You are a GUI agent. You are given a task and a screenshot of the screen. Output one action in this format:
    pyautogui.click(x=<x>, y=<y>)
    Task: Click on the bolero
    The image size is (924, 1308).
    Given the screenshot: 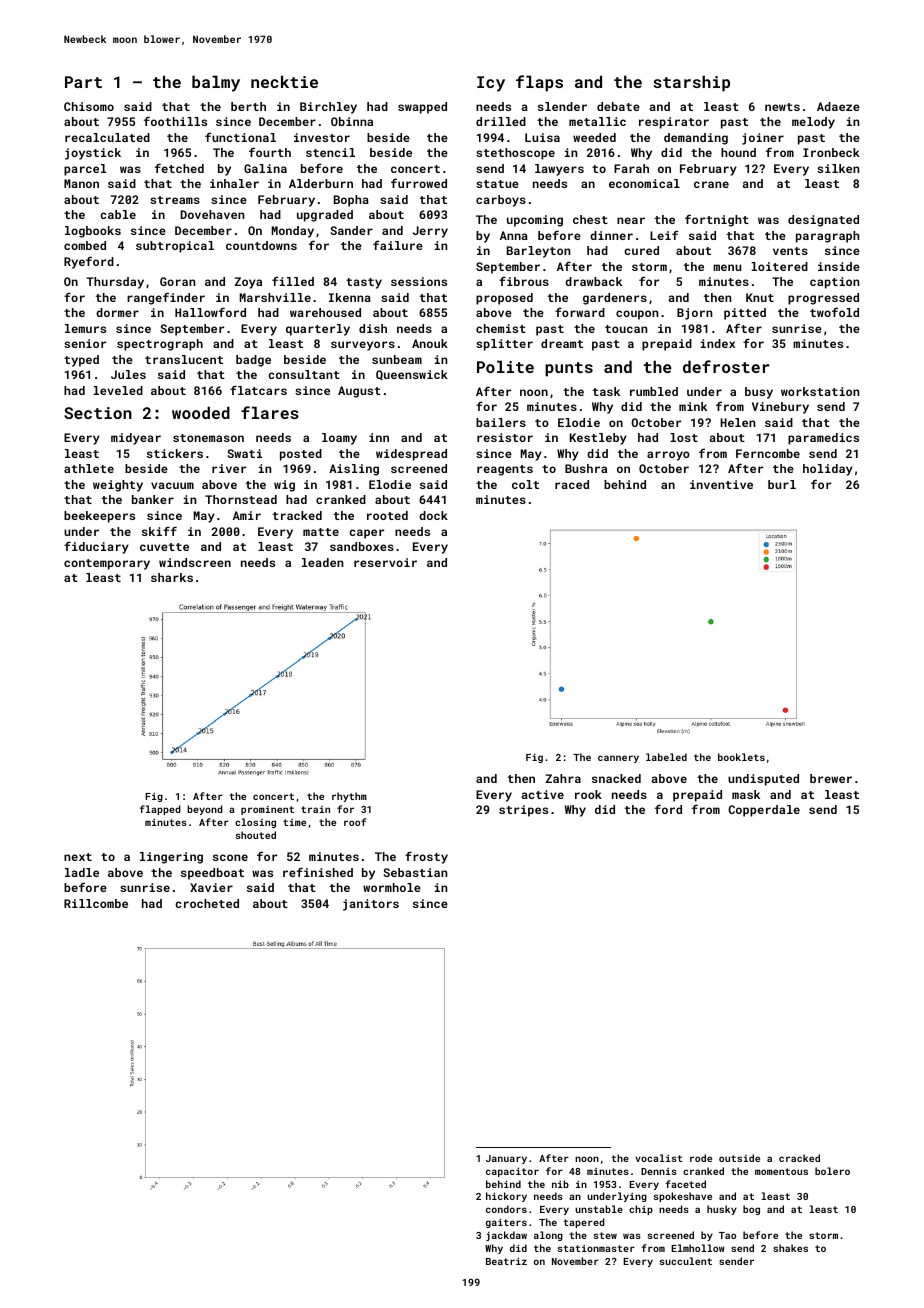 What is the action you would take?
    pyautogui.click(x=832, y=1171)
